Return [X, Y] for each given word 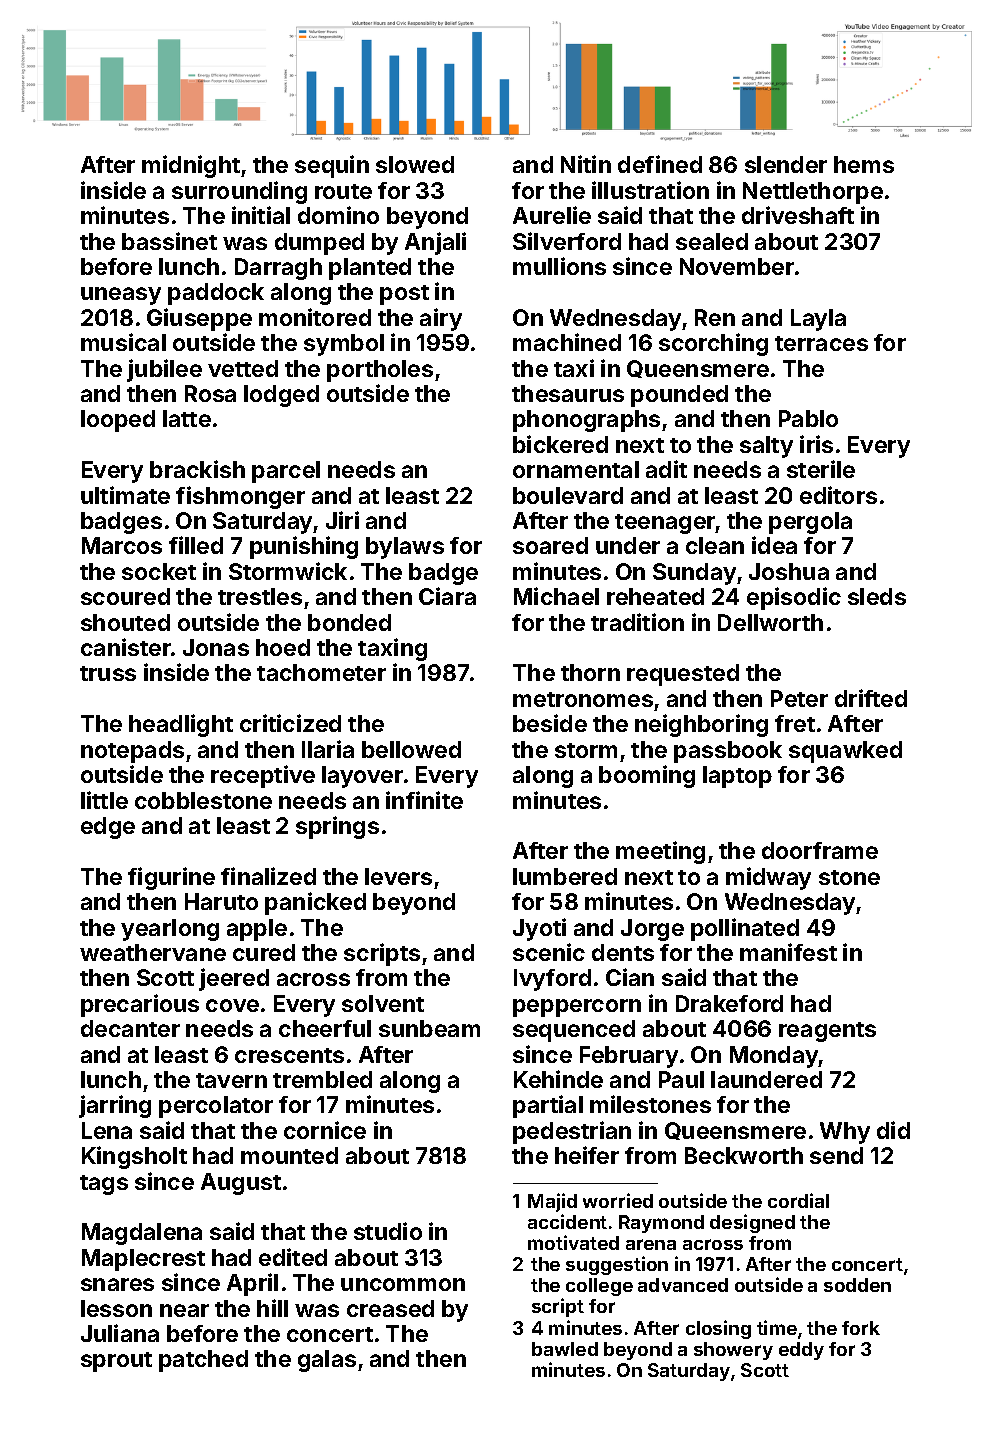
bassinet [169, 241]
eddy [801, 1351]
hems [864, 164]
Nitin [586, 164]
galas [327, 1361]
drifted [871, 698]
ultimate [125, 495]
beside [550, 723]
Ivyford [552, 980]
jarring [115, 1106]
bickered [560, 444]
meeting [660, 852]
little [104, 800]
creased [390, 1308]
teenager [665, 524]
